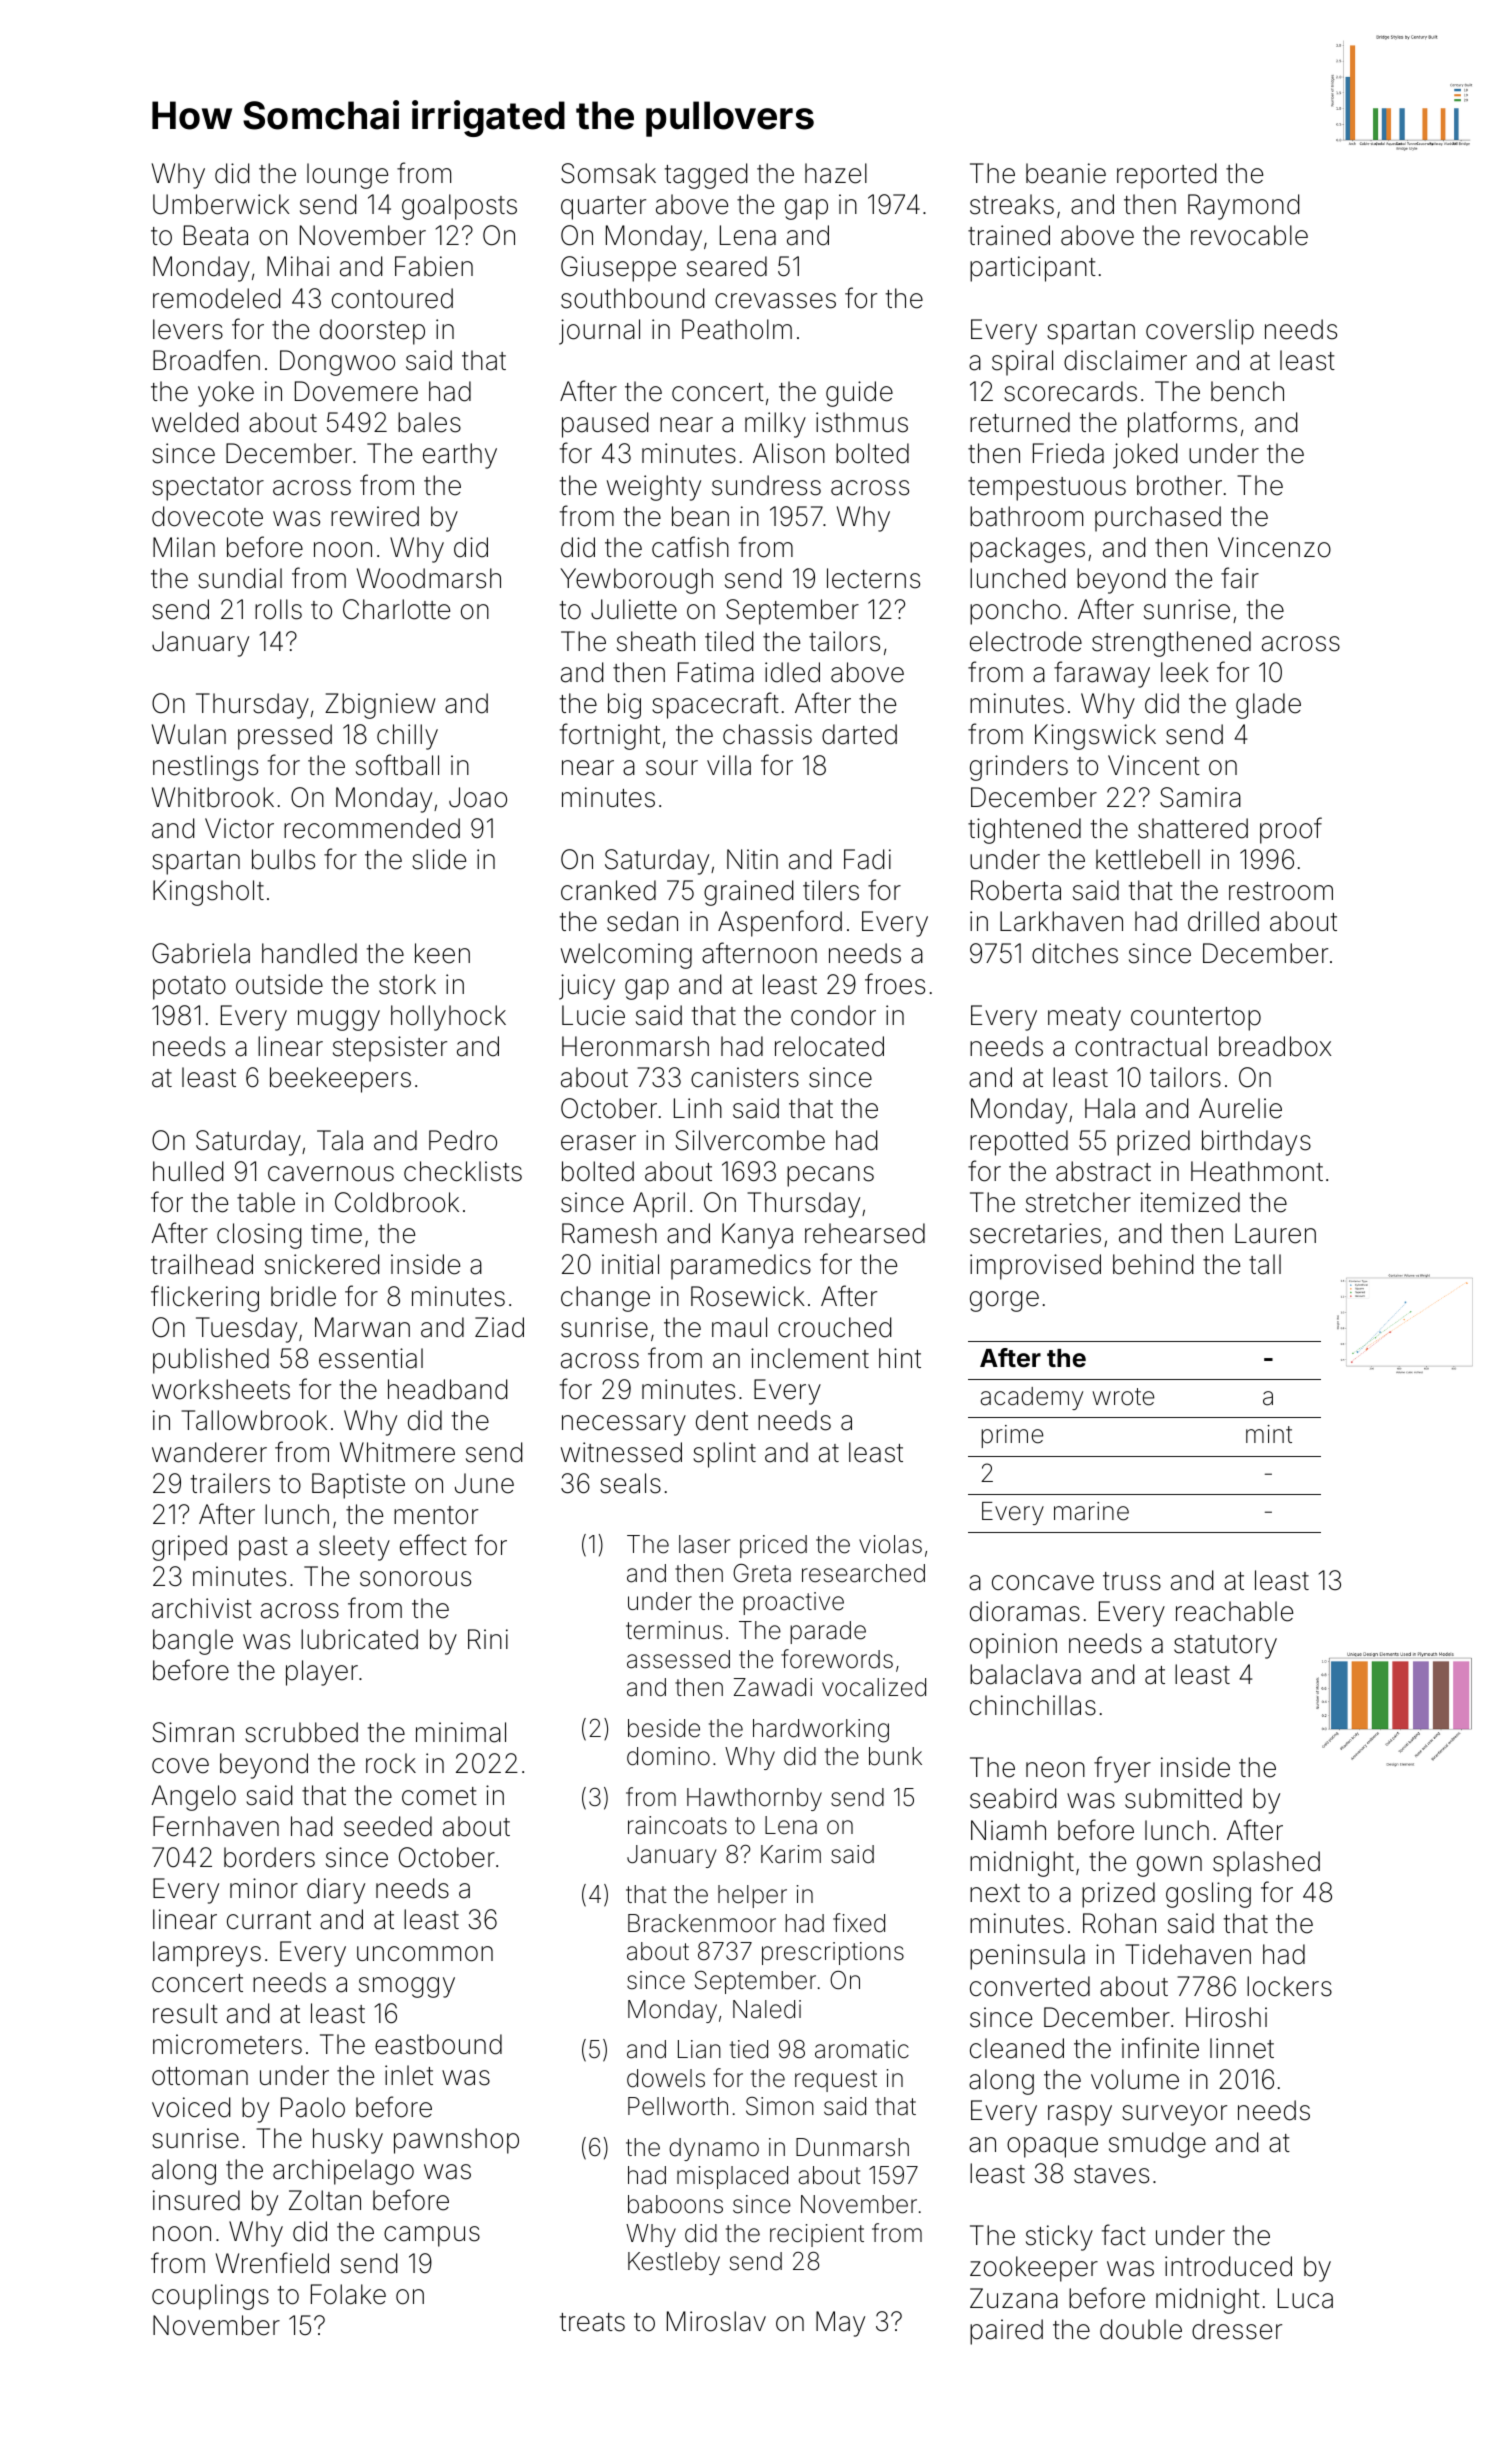 This screenshot has width=1496, height=2464. Describe the element at coordinates (371, 1358) in the screenshot. I see `essential` at that location.
